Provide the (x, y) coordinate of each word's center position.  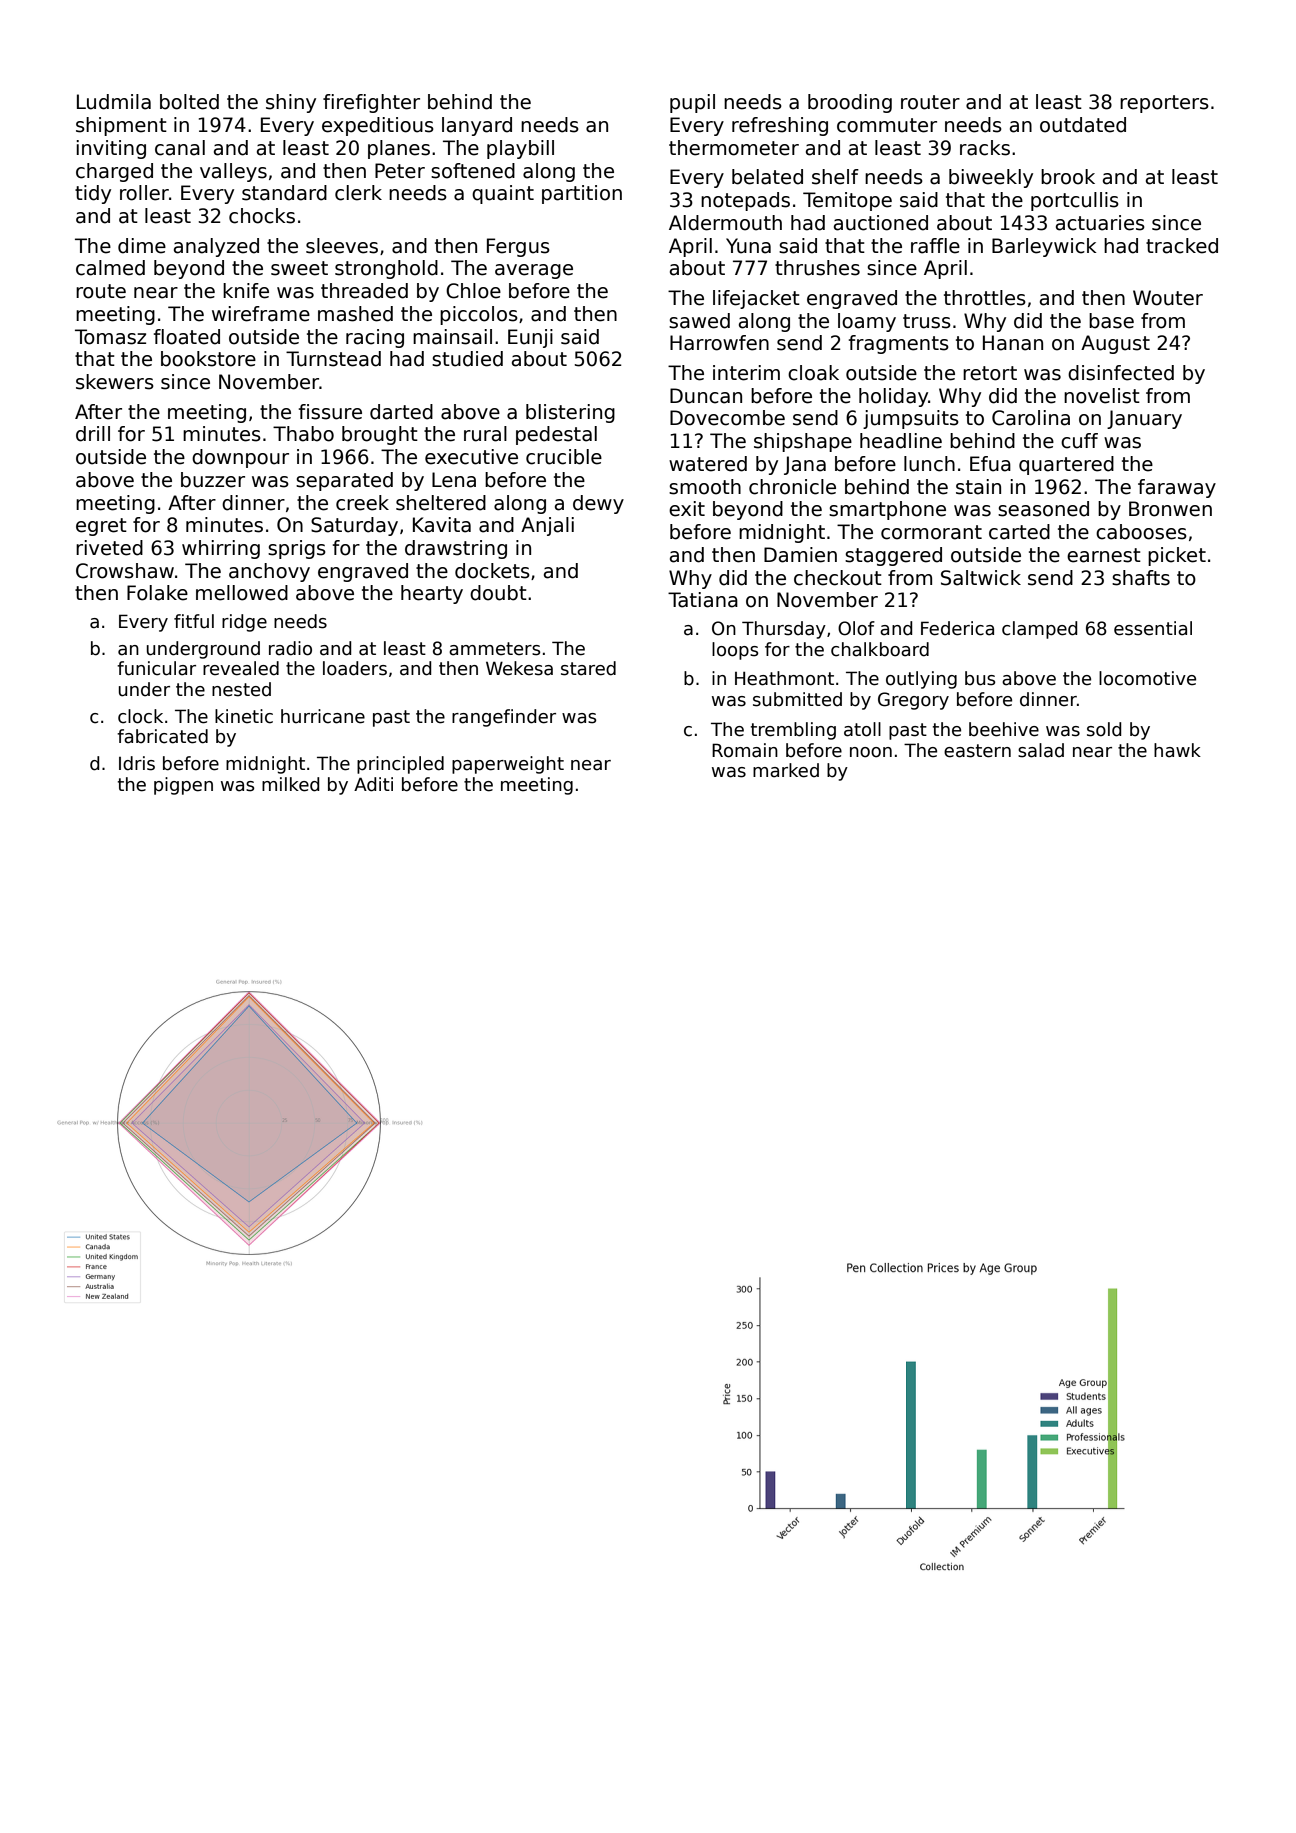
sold (1104, 729)
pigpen (183, 786)
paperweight (508, 765)
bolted (189, 102)
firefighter (371, 103)
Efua (990, 464)
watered (708, 464)
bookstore (208, 359)
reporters (1164, 104)
